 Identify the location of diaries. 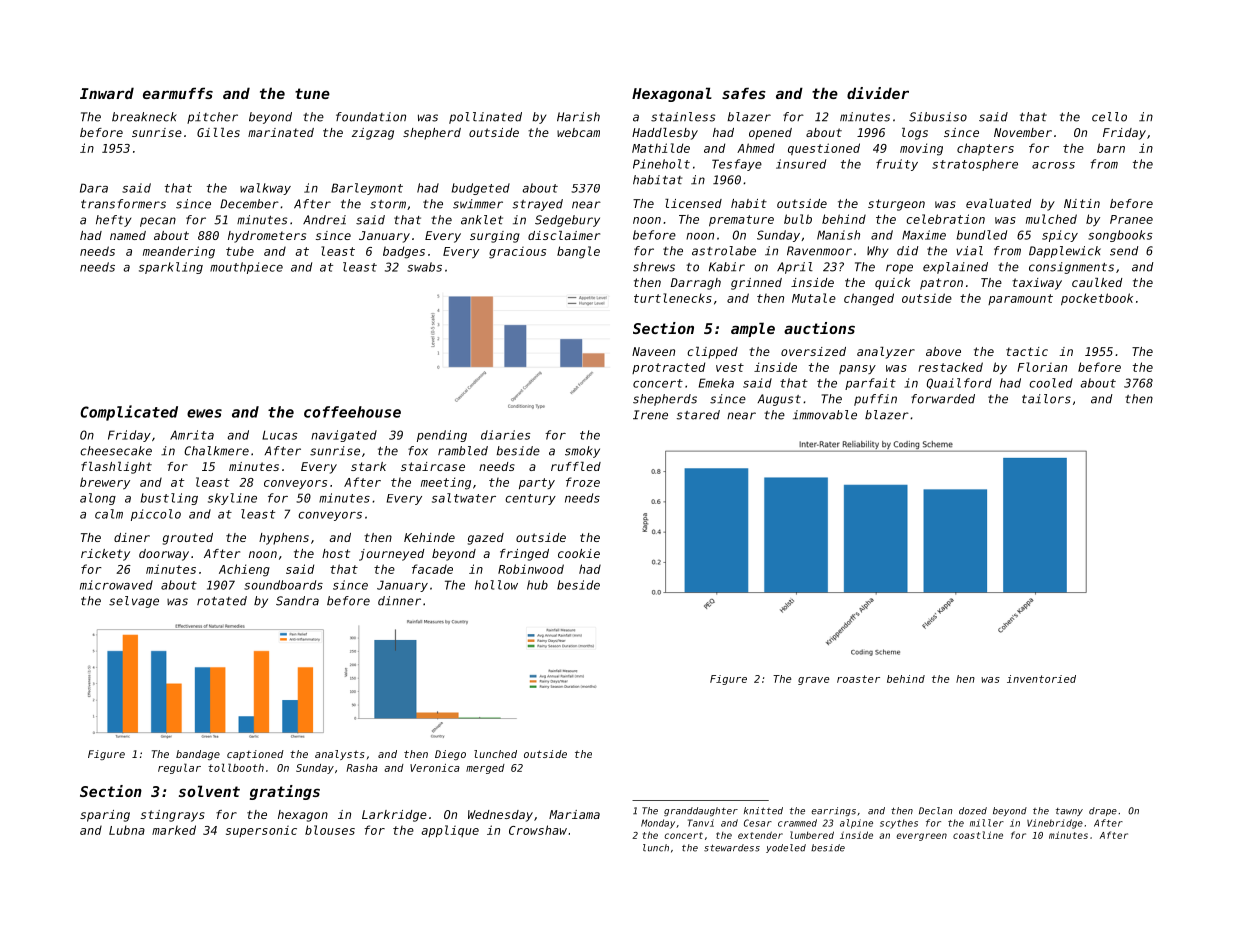
(505, 435).
